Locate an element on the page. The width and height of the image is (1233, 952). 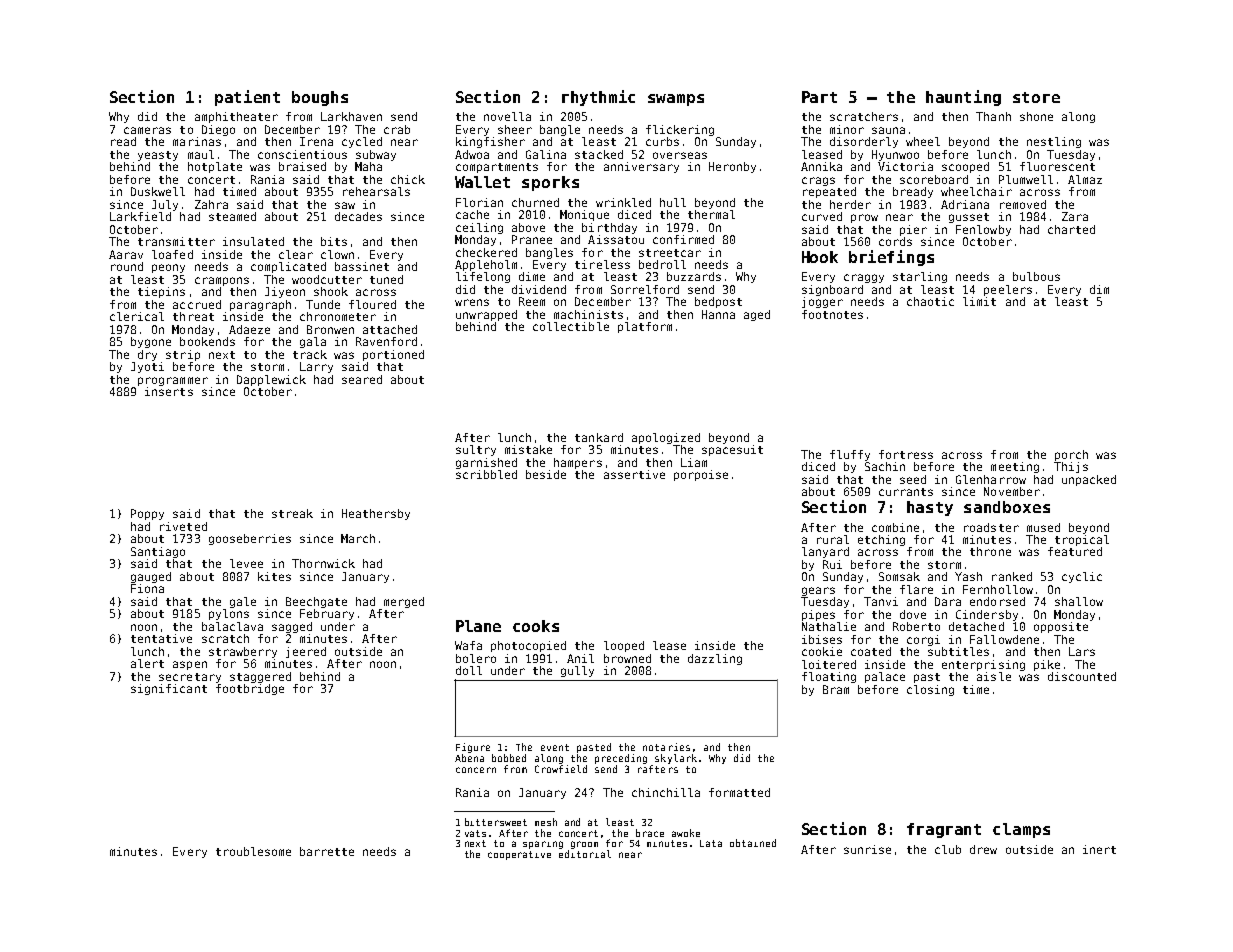
porch is located at coordinates (1071, 455).
